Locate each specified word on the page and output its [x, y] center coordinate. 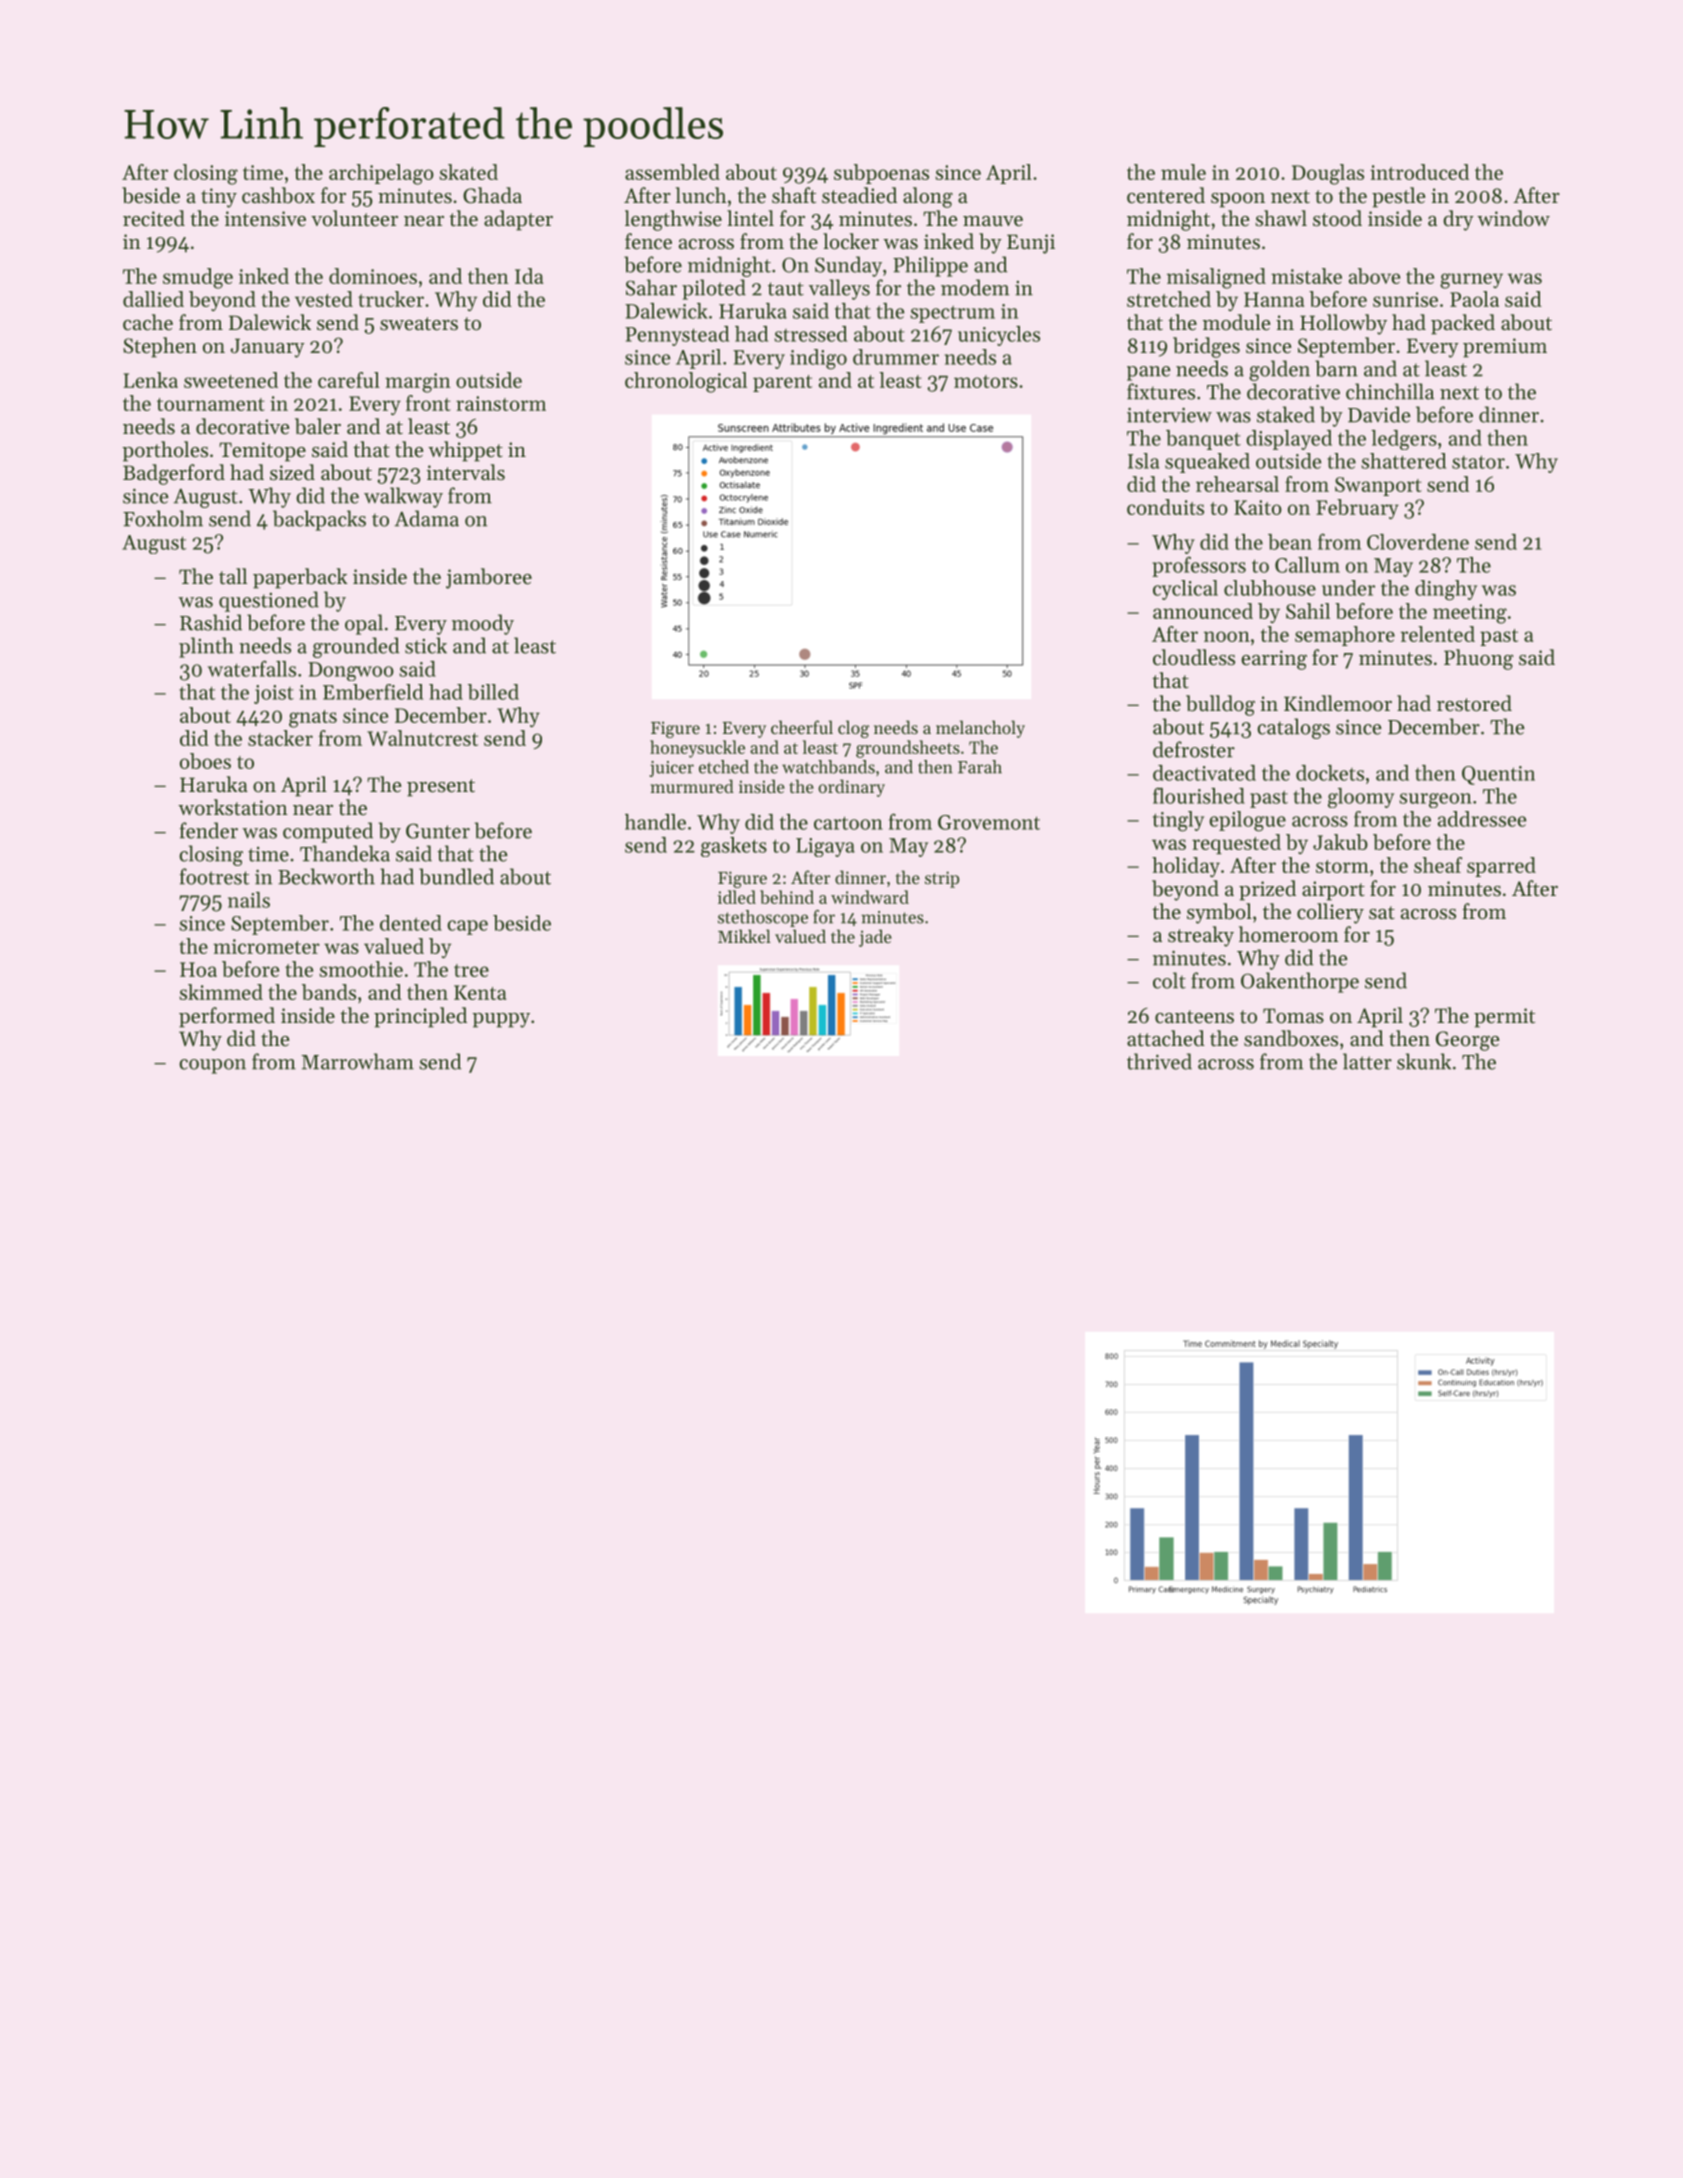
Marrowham [357, 1061]
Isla [1144, 461]
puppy [501, 1020]
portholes [165, 451]
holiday [1186, 867]
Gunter [438, 831]
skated [468, 172]
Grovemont [989, 822]
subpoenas [881, 174]
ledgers [1404, 440]
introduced [1419, 172]
